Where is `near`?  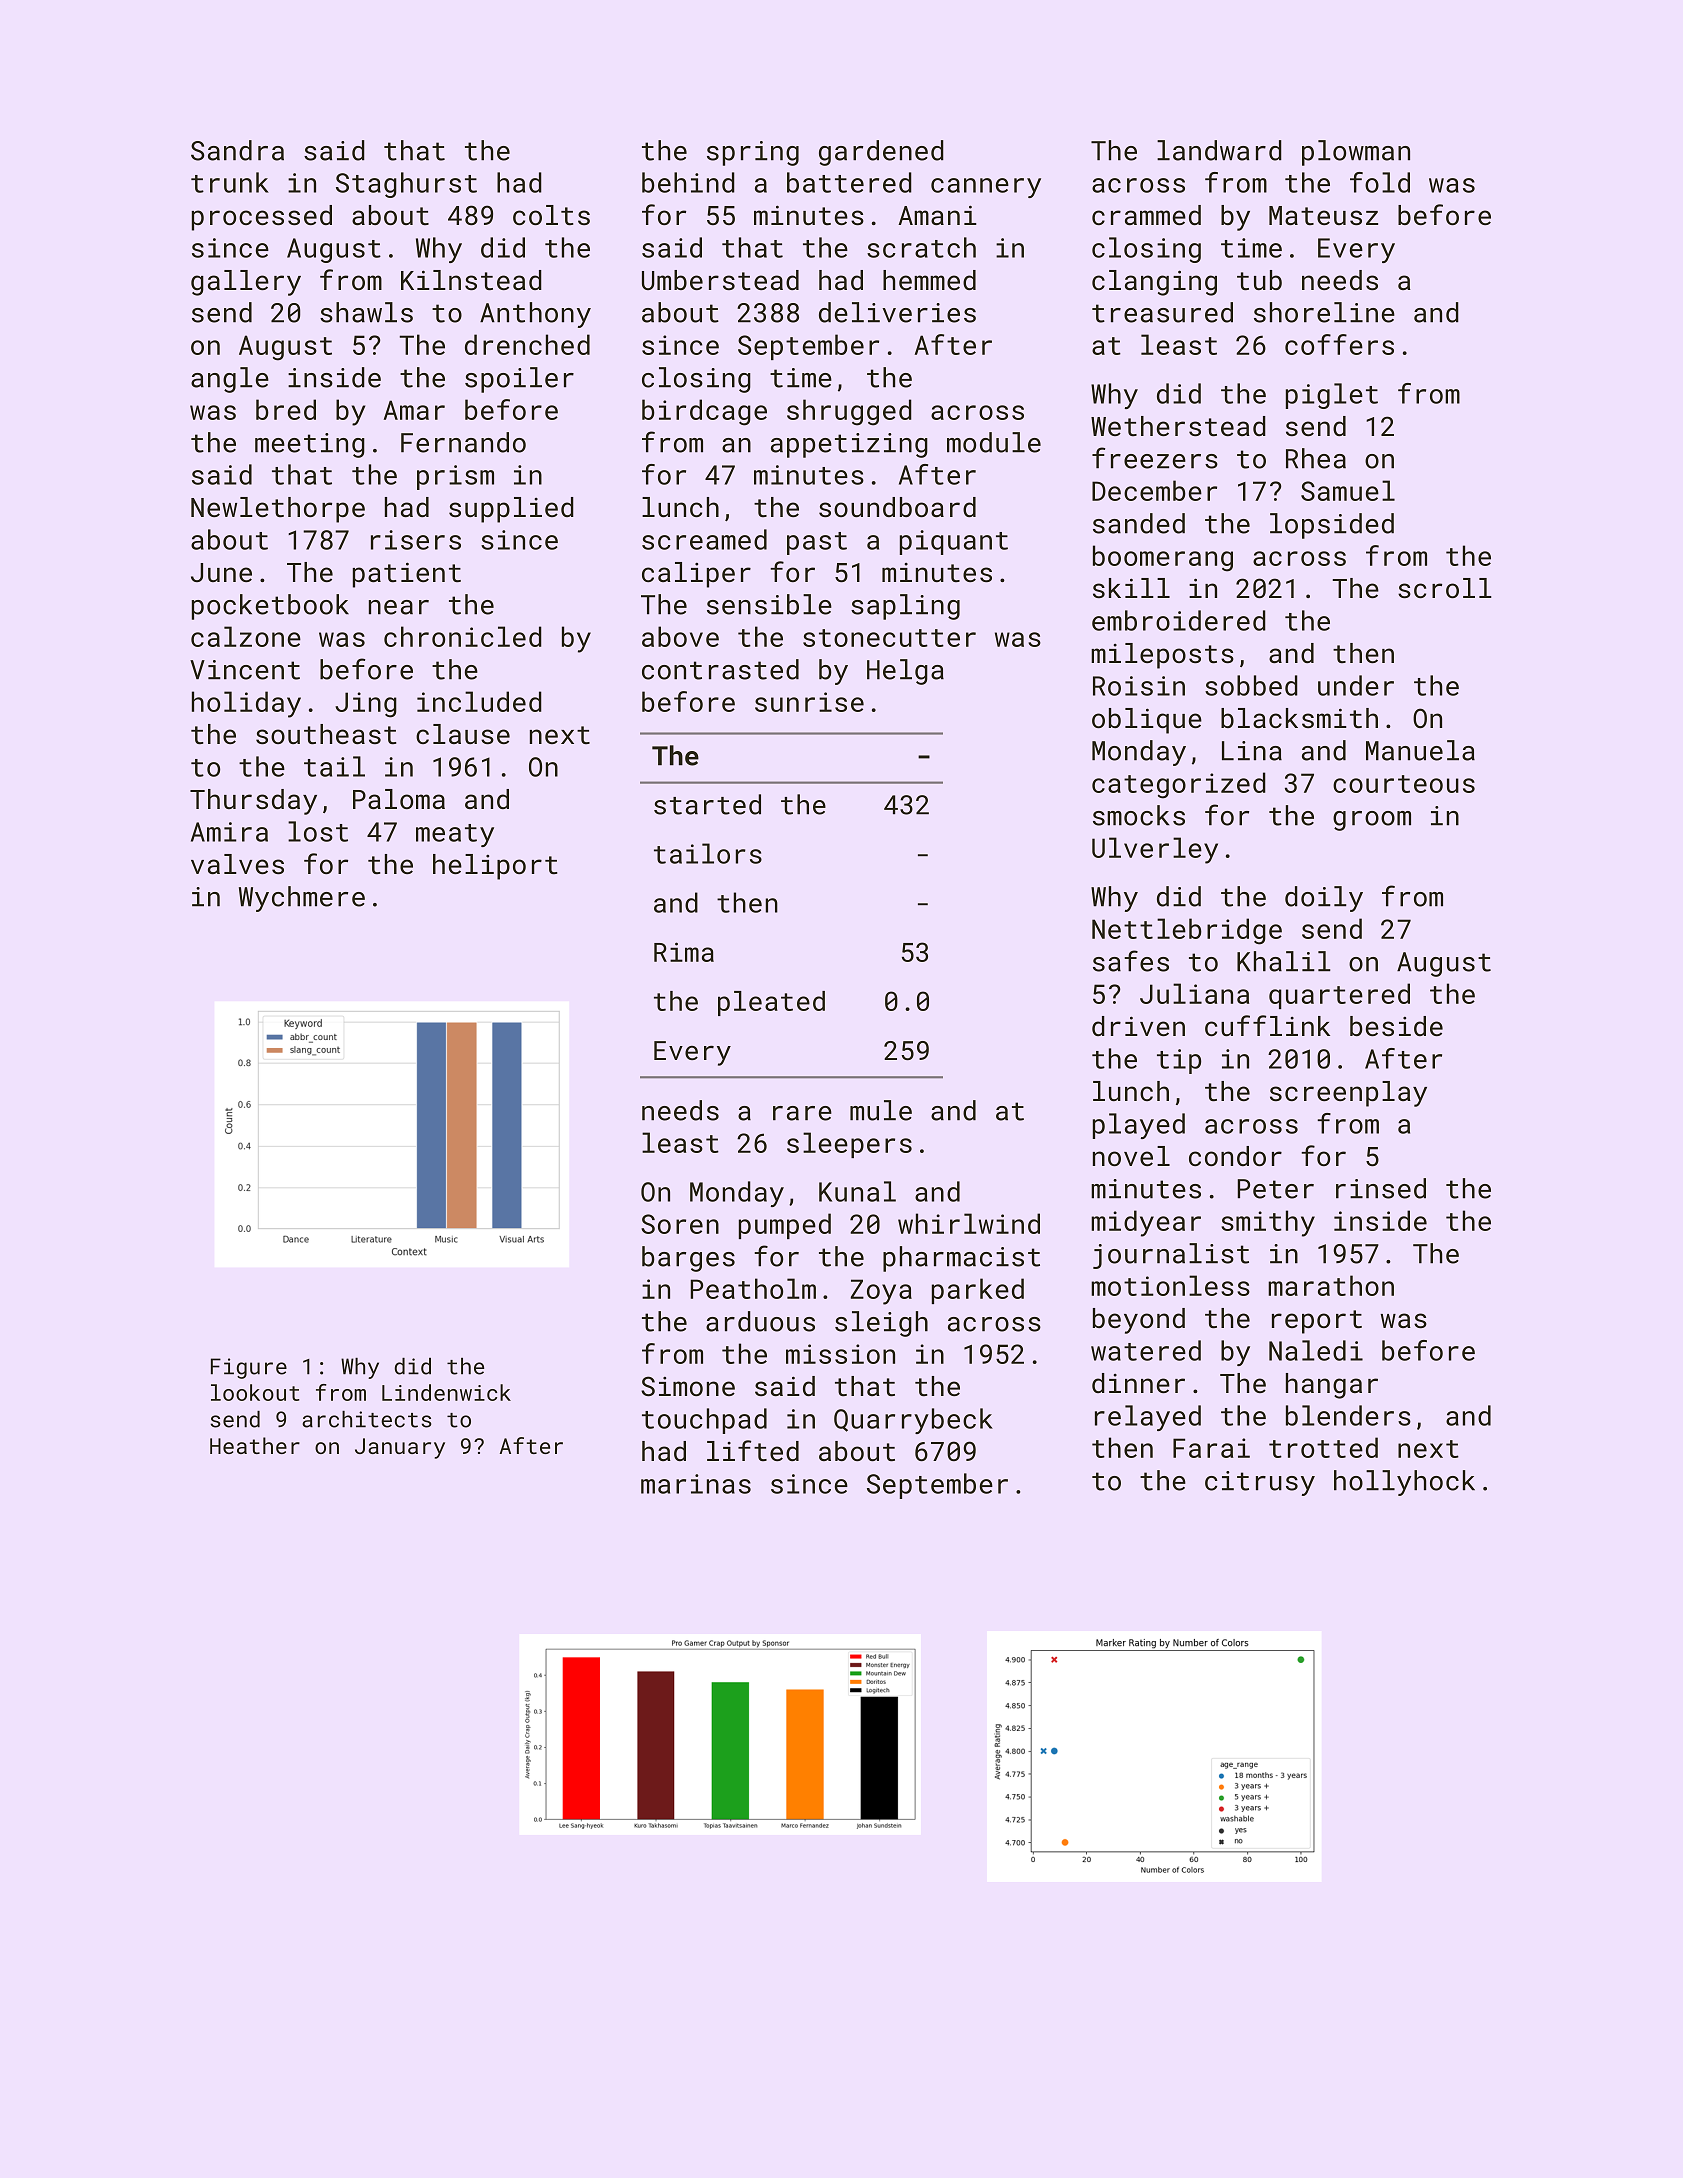 near is located at coordinates (399, 607).
